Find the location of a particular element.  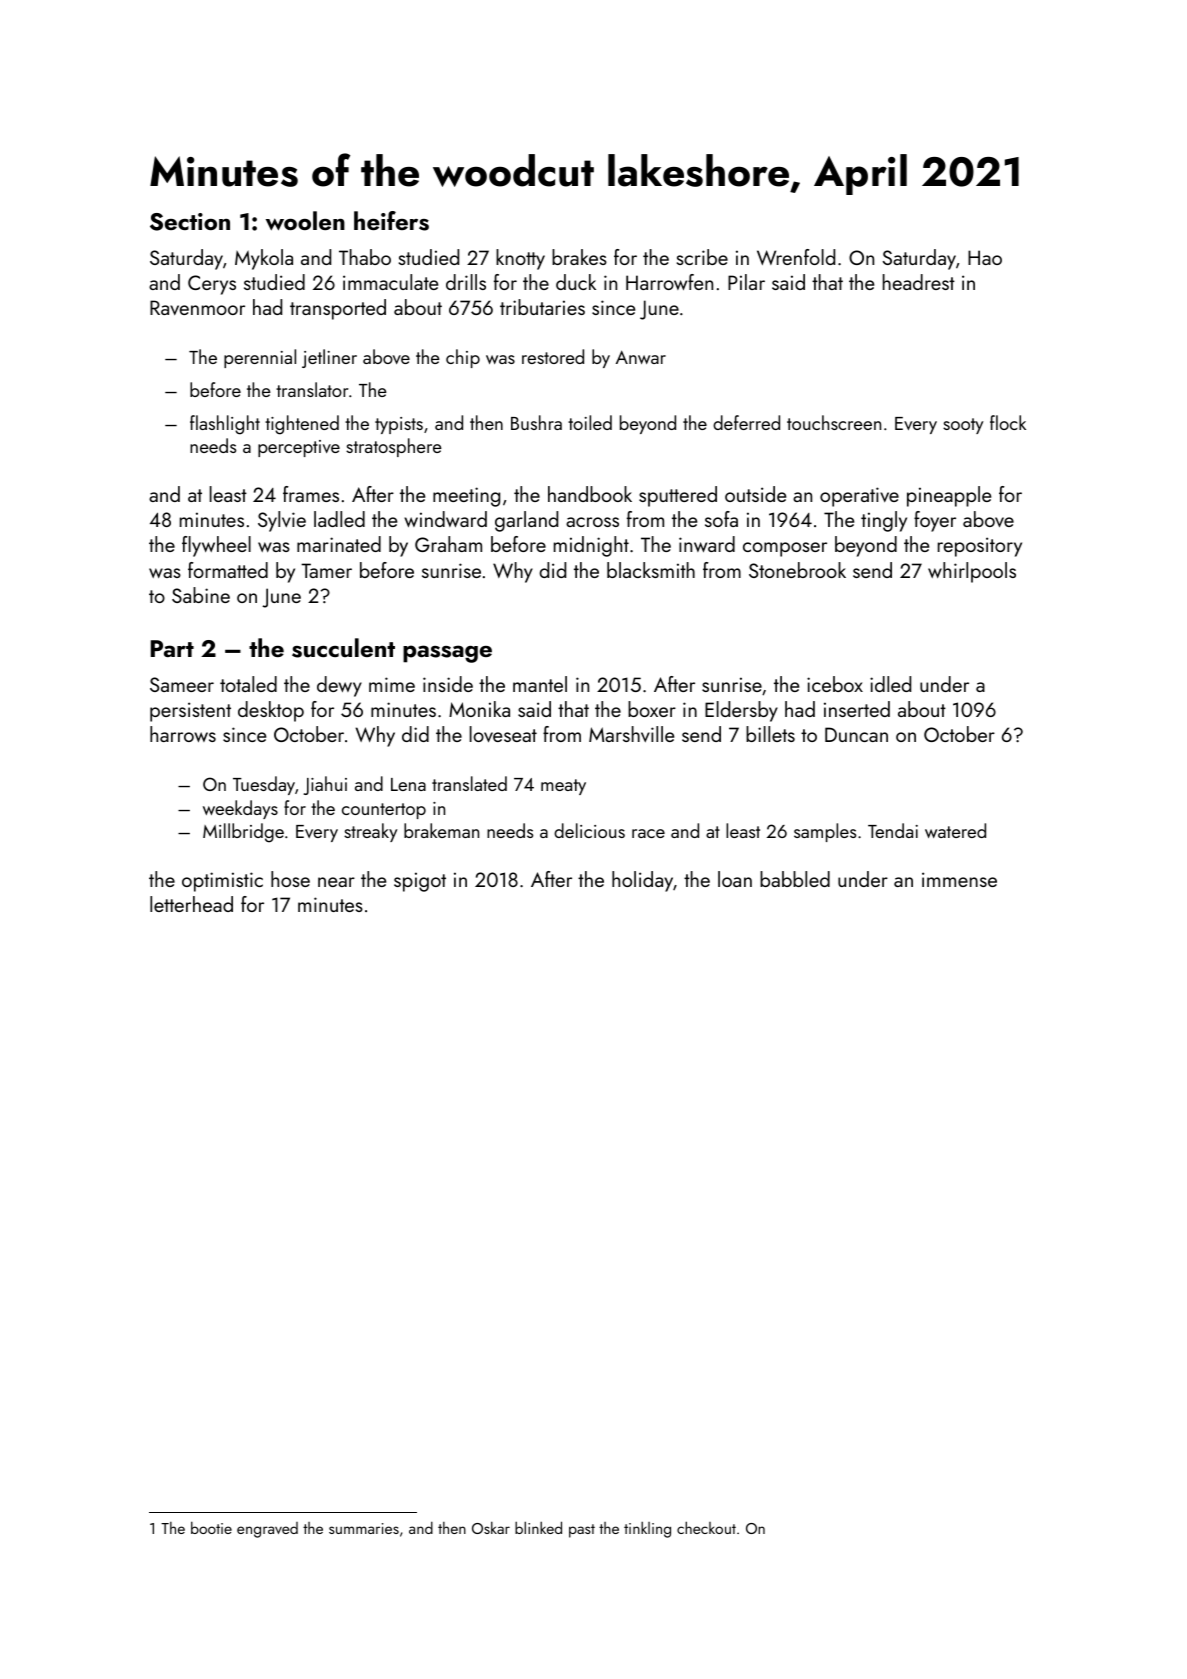

hose is located at coordinates (290, 879).
